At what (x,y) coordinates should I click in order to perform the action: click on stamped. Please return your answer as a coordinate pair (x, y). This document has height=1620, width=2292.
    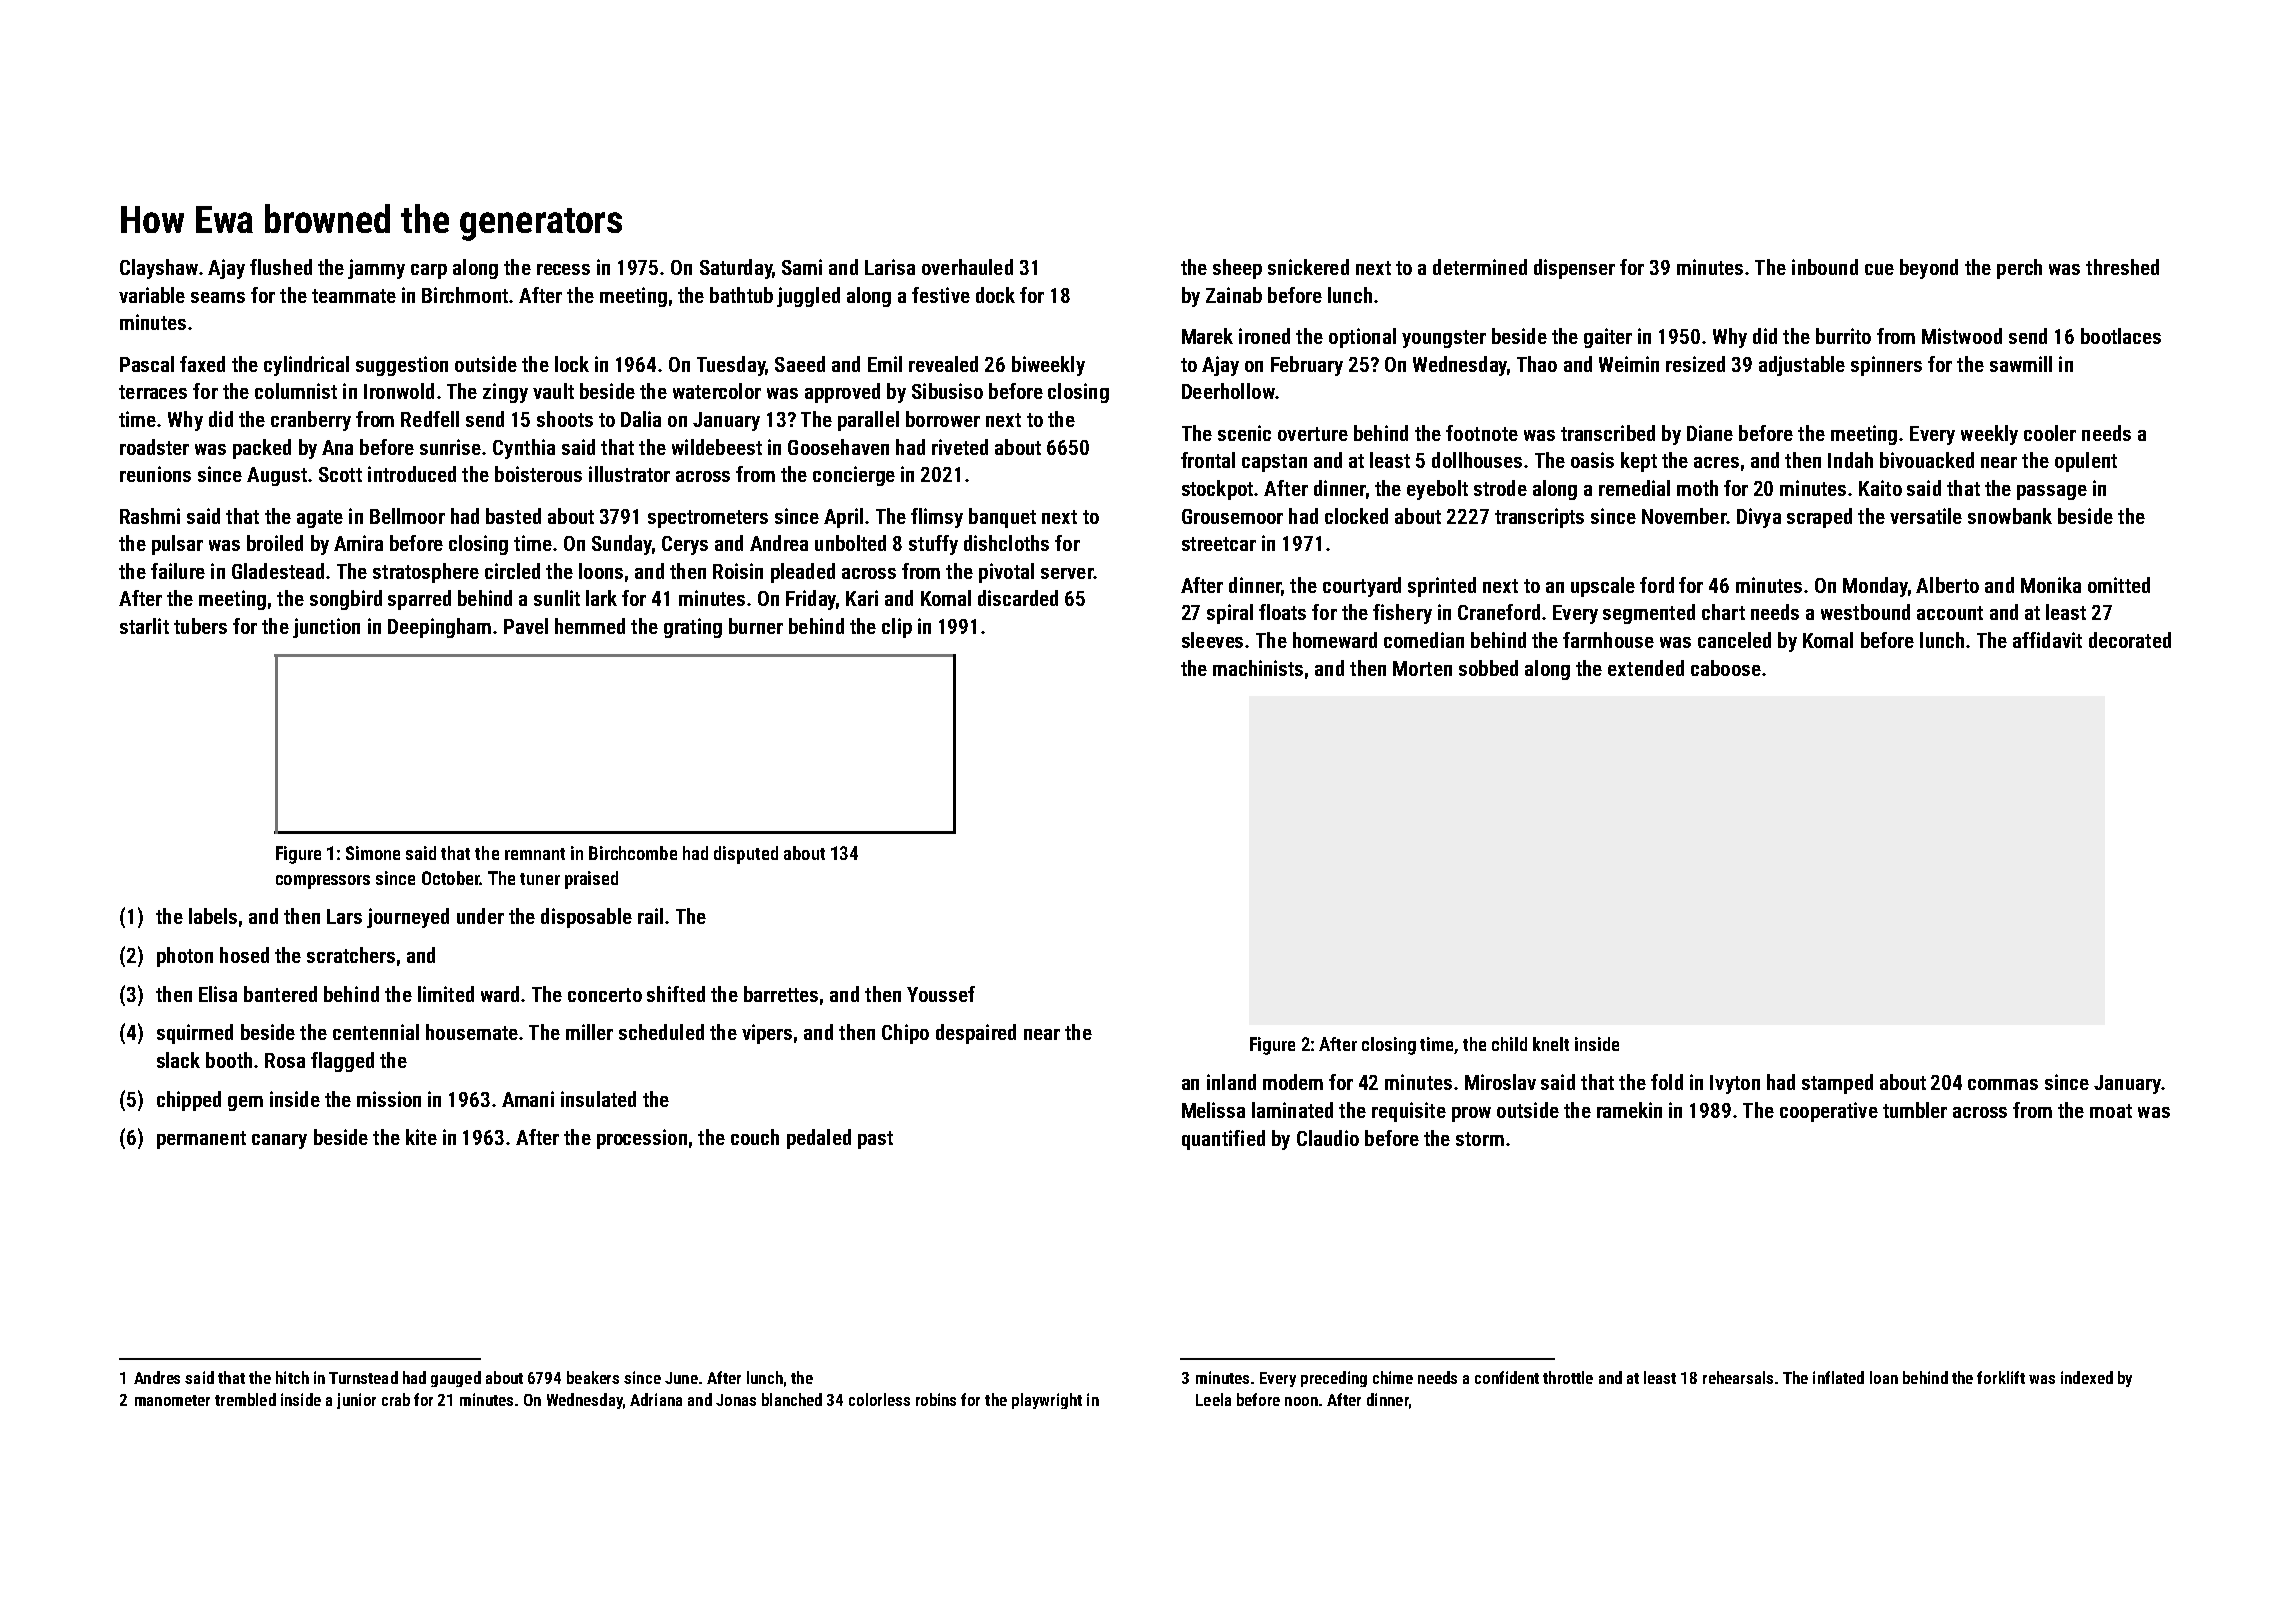
    Looking at the image, I should click on (1837, 1084).
